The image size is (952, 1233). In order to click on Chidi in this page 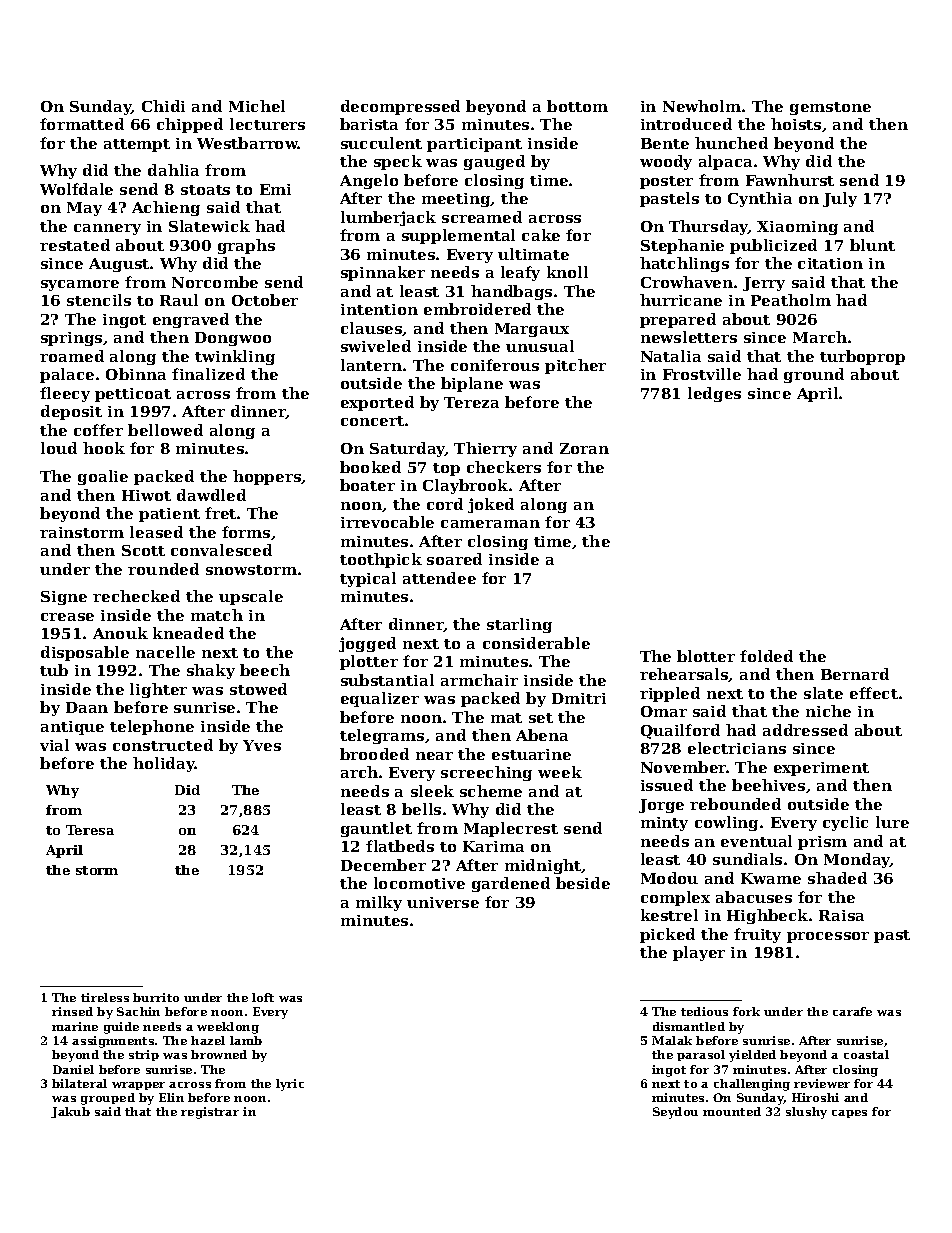, I will do `click(163, 106)`.
